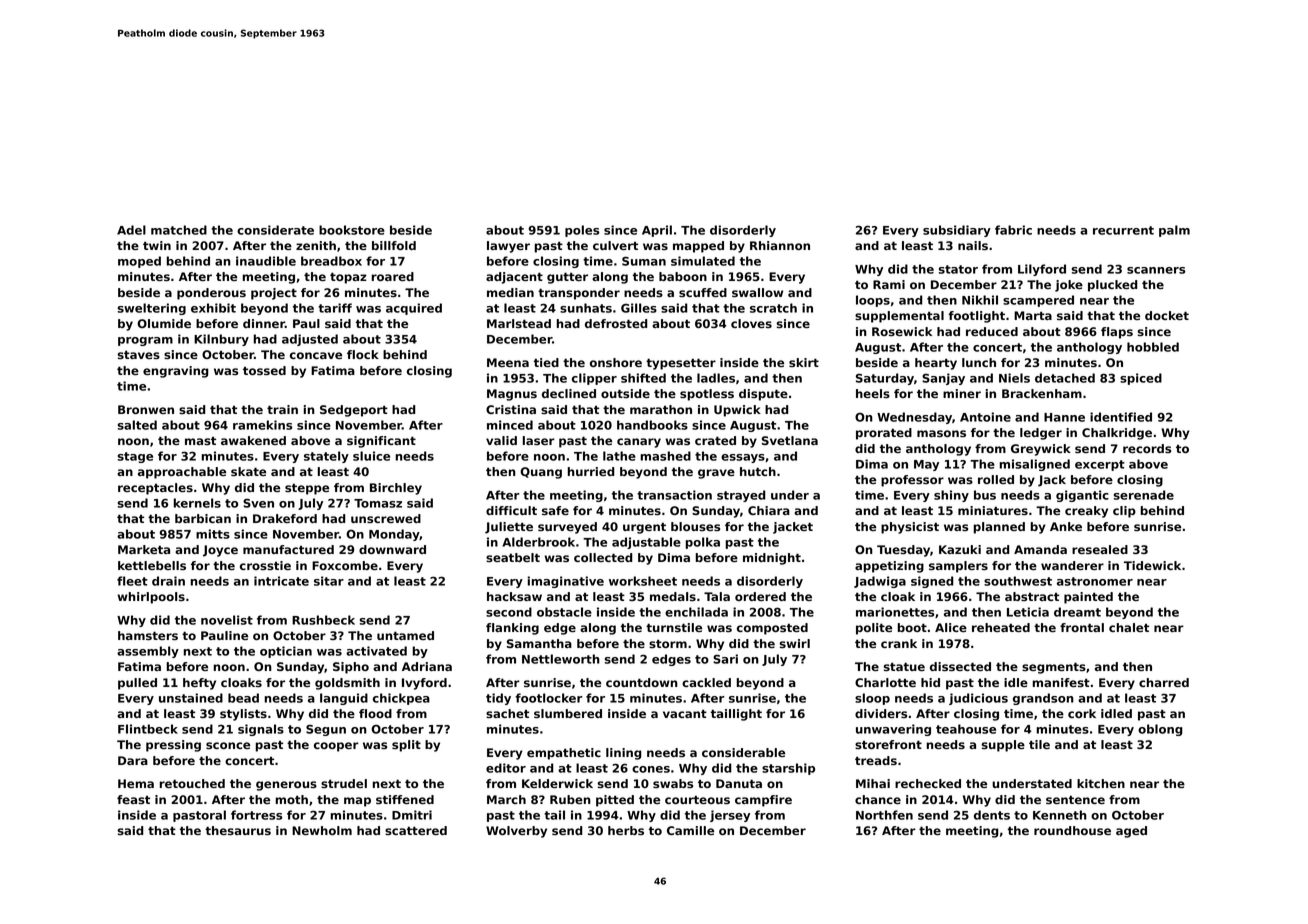  Describe the element at coordinates (979, 362) in the image. I see `lunch` at that location.
